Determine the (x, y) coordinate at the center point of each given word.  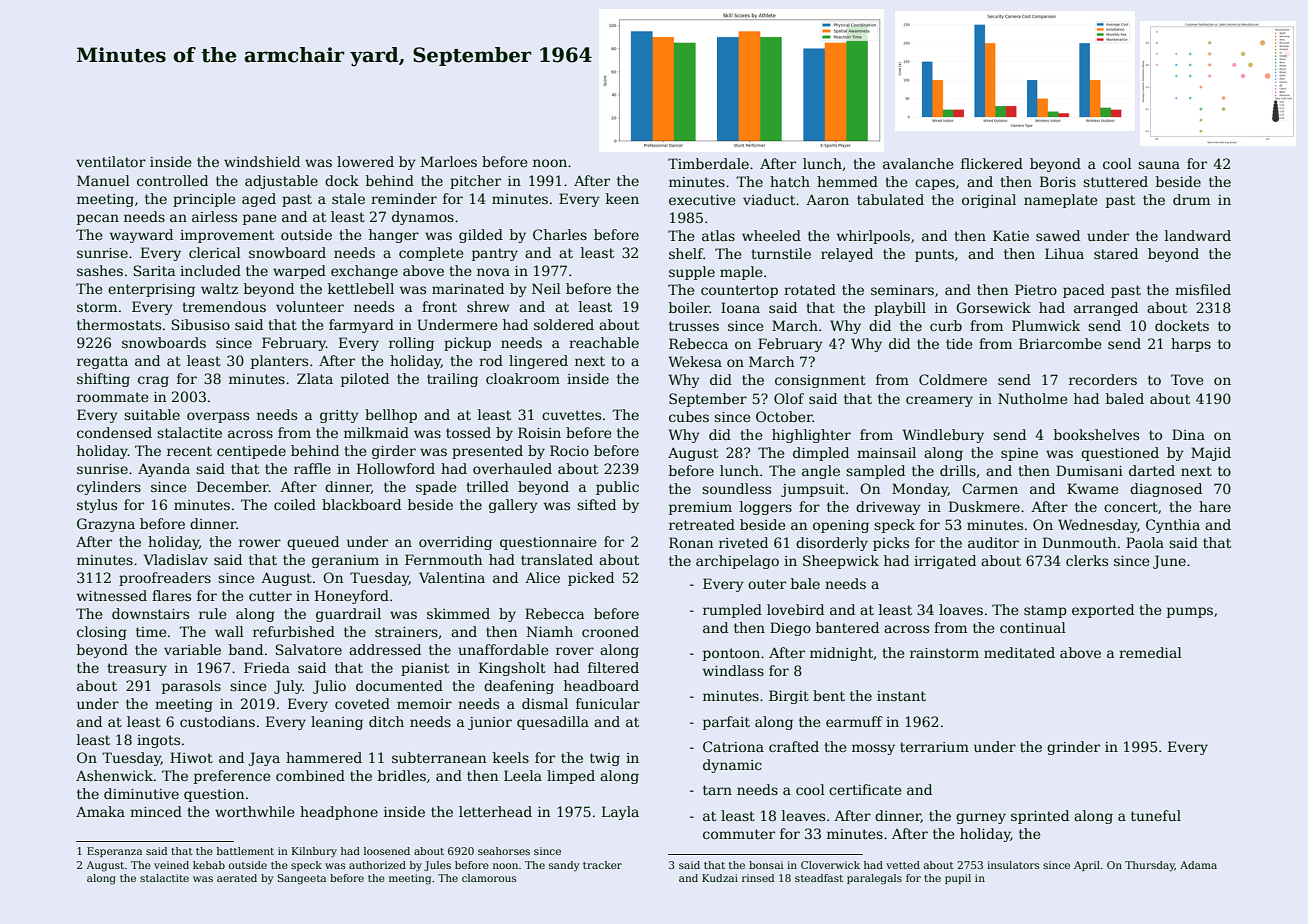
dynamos (423, 218)
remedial (1150, 652)
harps (1191, 345)
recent (189, 451)
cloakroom (523, 378)
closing (102, 633)
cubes (689, 416)
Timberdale (708, 163)
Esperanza (114, 852)
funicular (608, 703)
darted (1152, 470)
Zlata (315, 378)
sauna (1159, 165)
